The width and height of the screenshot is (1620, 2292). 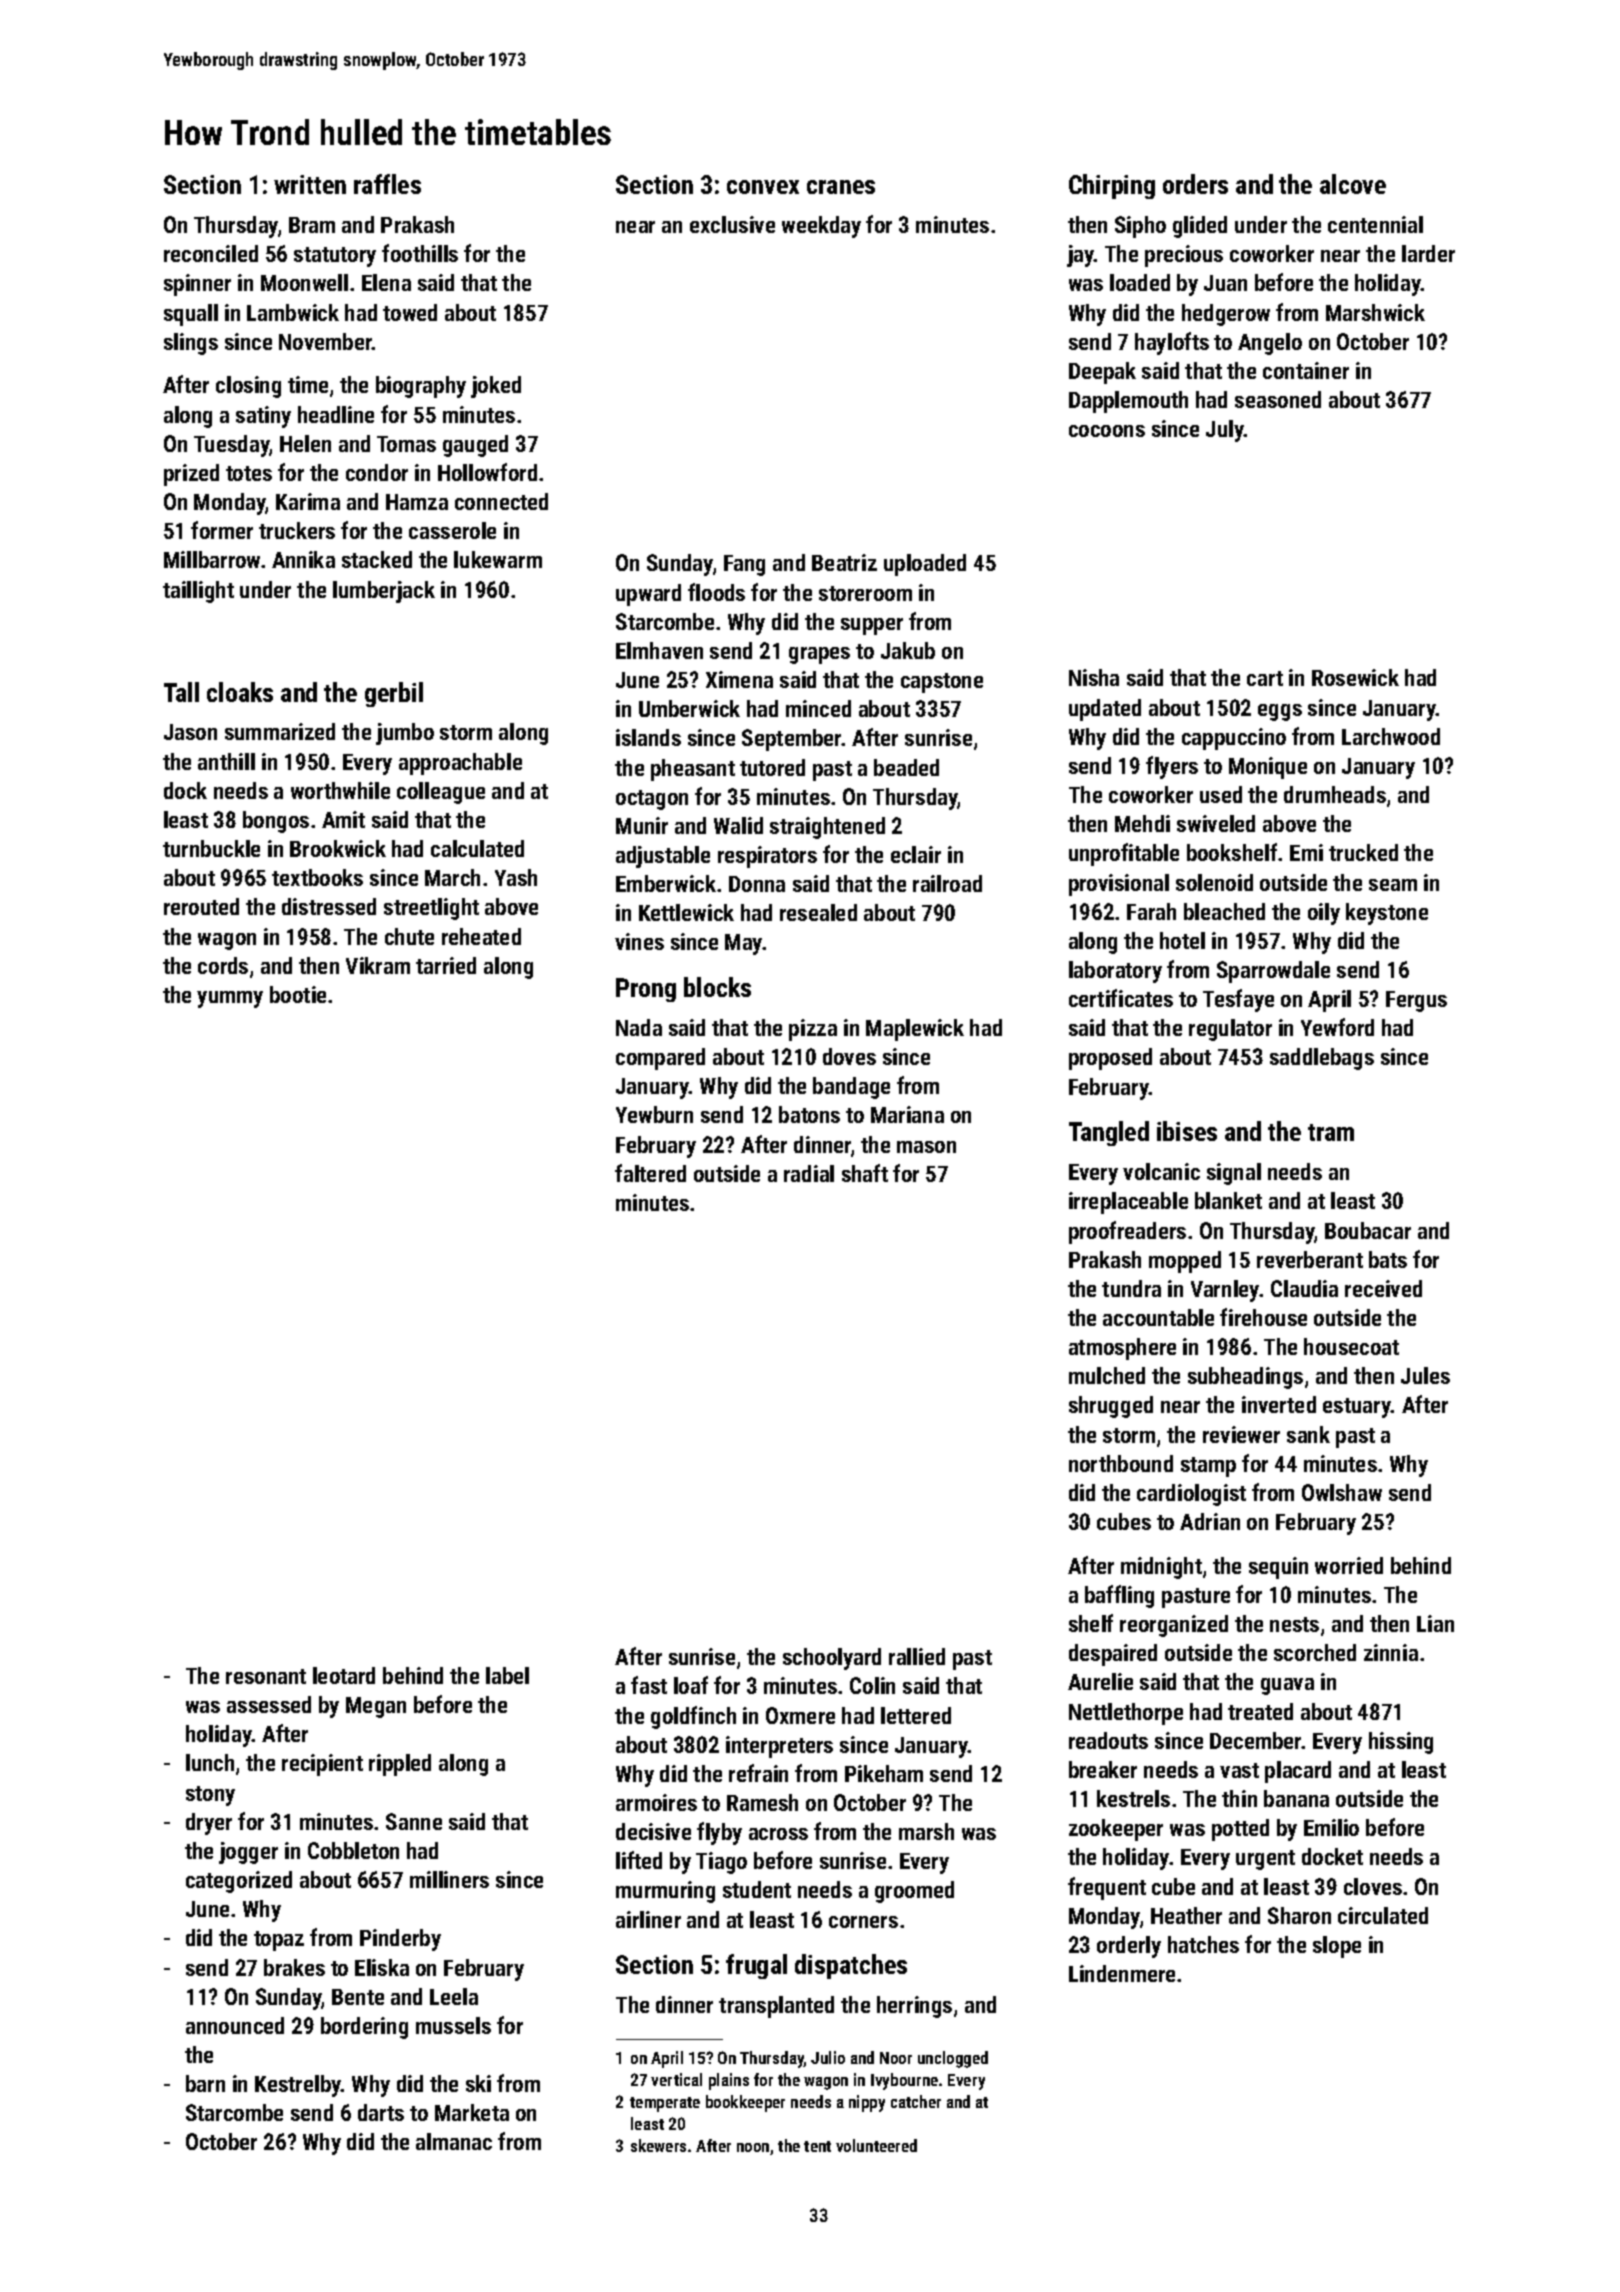 What do you see at coordinates (1287, 1686) in the screenshot?
I see `guava` at bounding box center [1287, 1686].
